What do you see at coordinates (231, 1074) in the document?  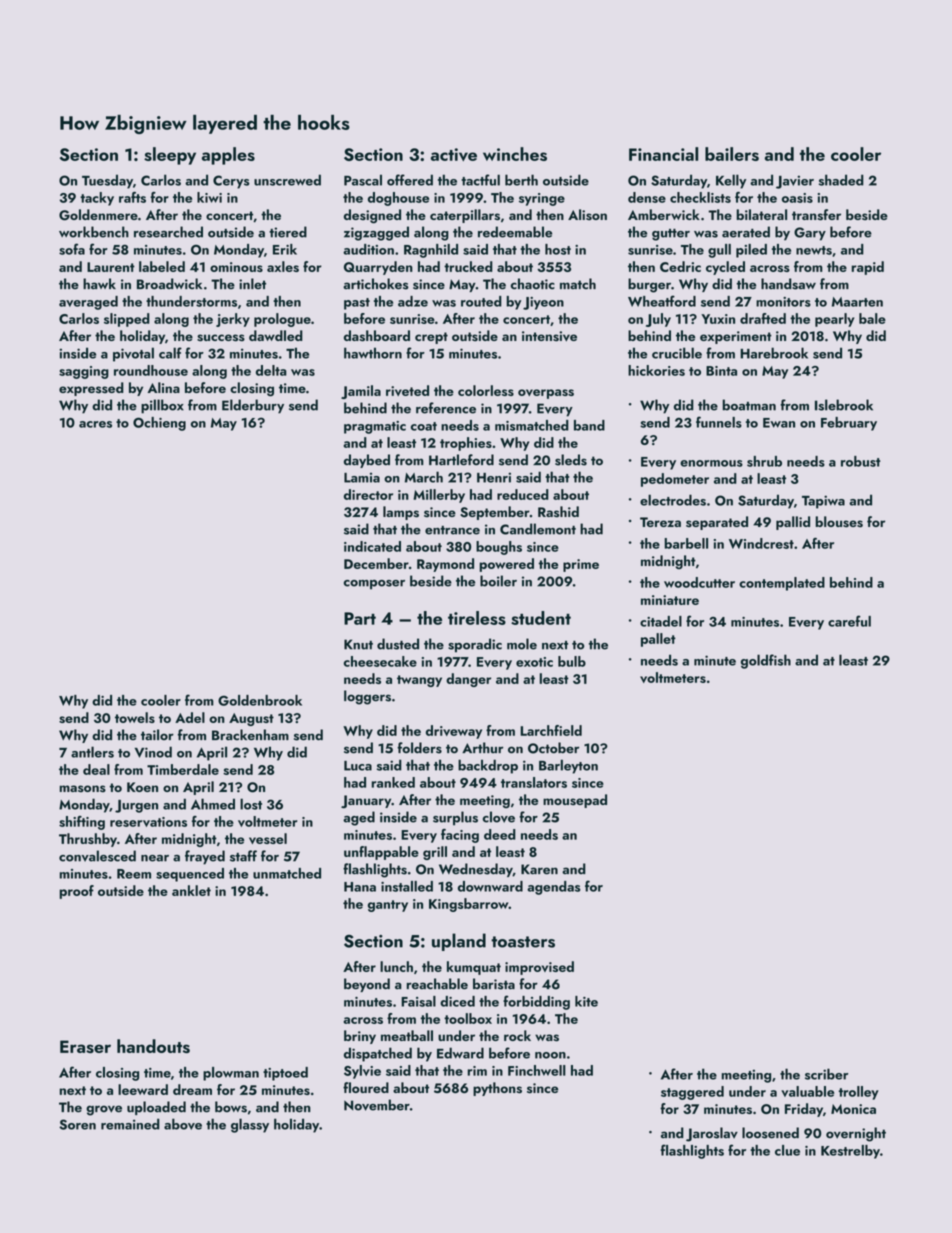 I see `plowman` at bounding box center [231, 1074].
